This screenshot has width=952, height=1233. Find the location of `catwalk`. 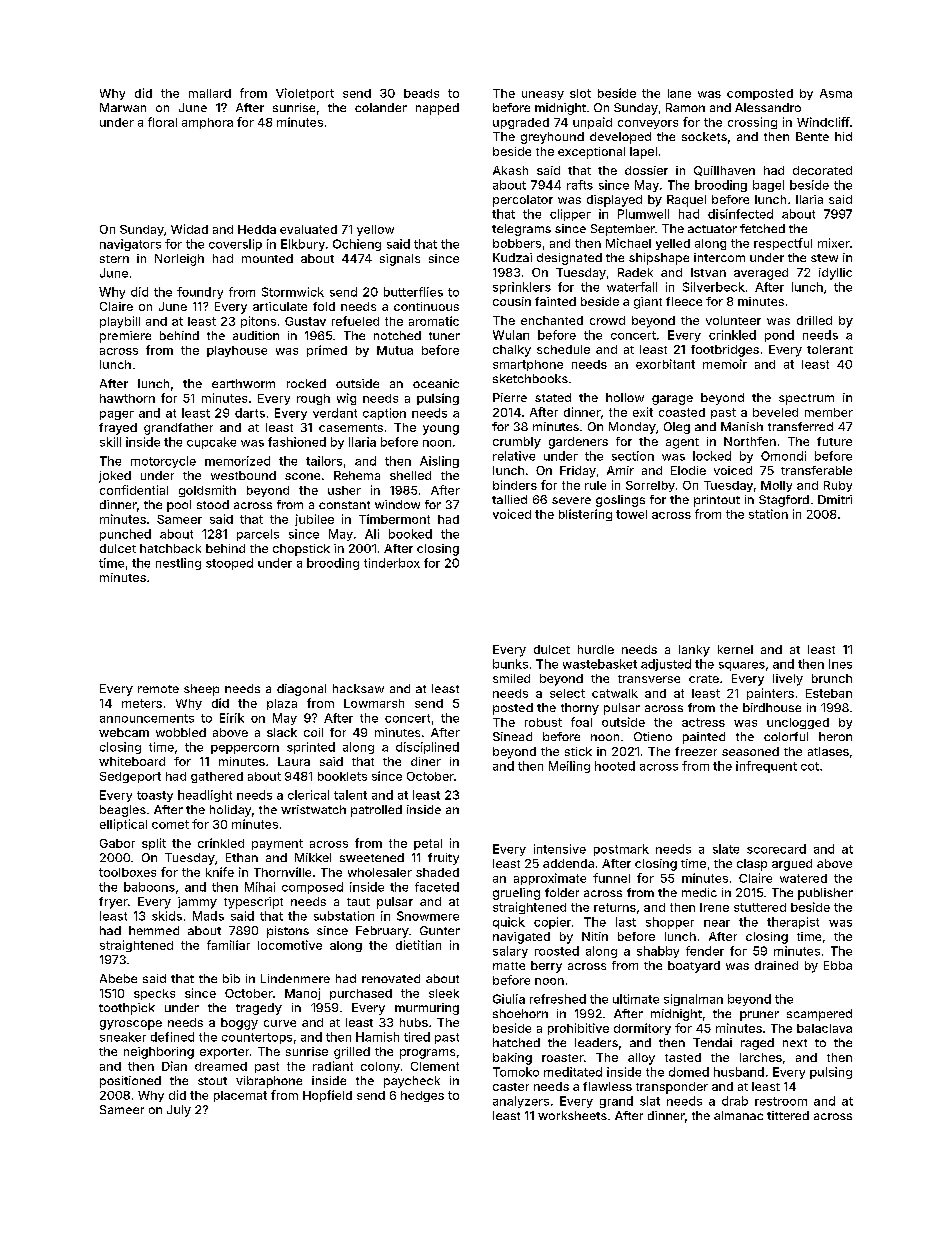

catwalk is located at coordinates (615, 693).
